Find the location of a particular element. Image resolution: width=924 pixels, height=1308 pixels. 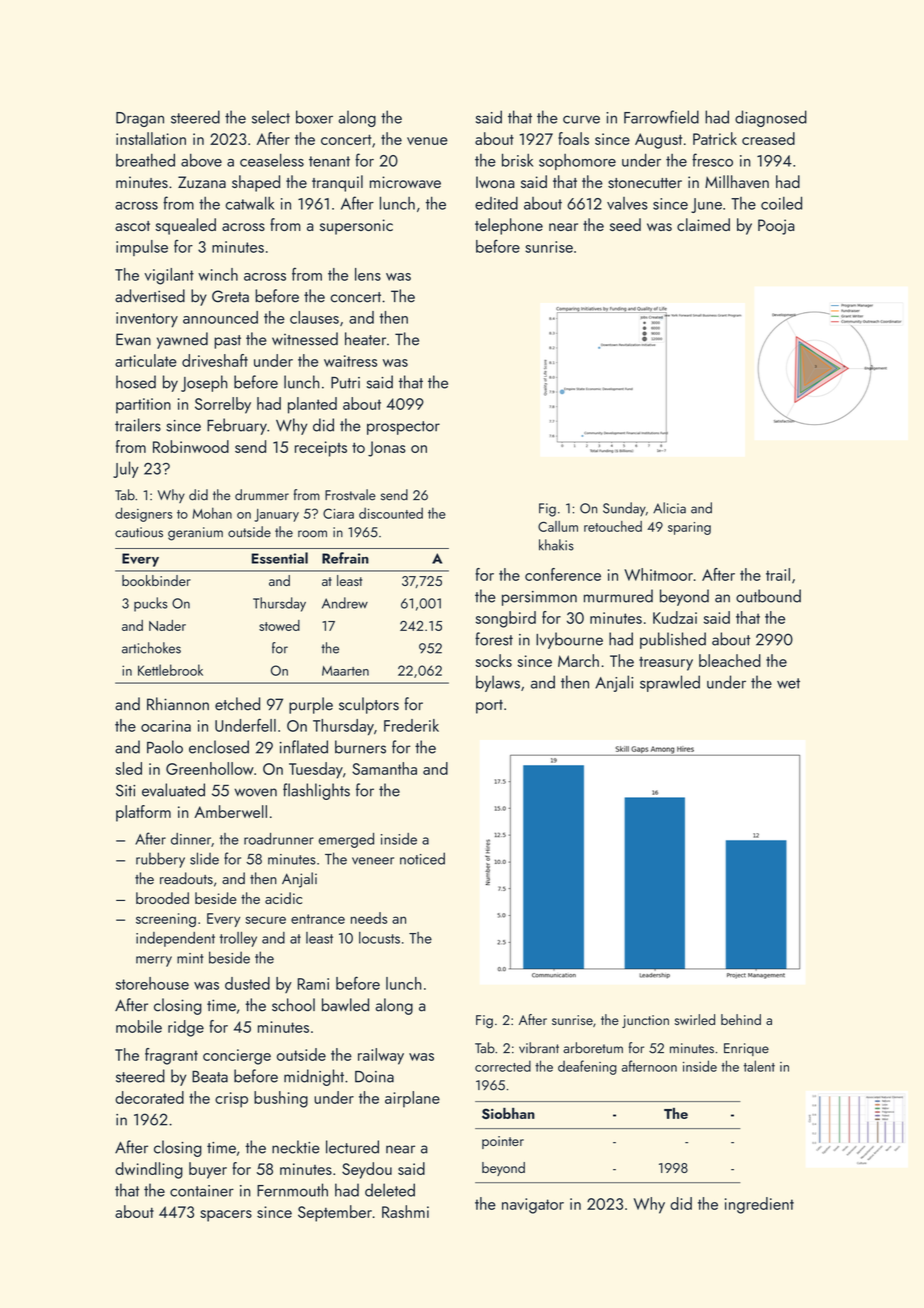

arboretum is located at coordinates (593, 1048).
